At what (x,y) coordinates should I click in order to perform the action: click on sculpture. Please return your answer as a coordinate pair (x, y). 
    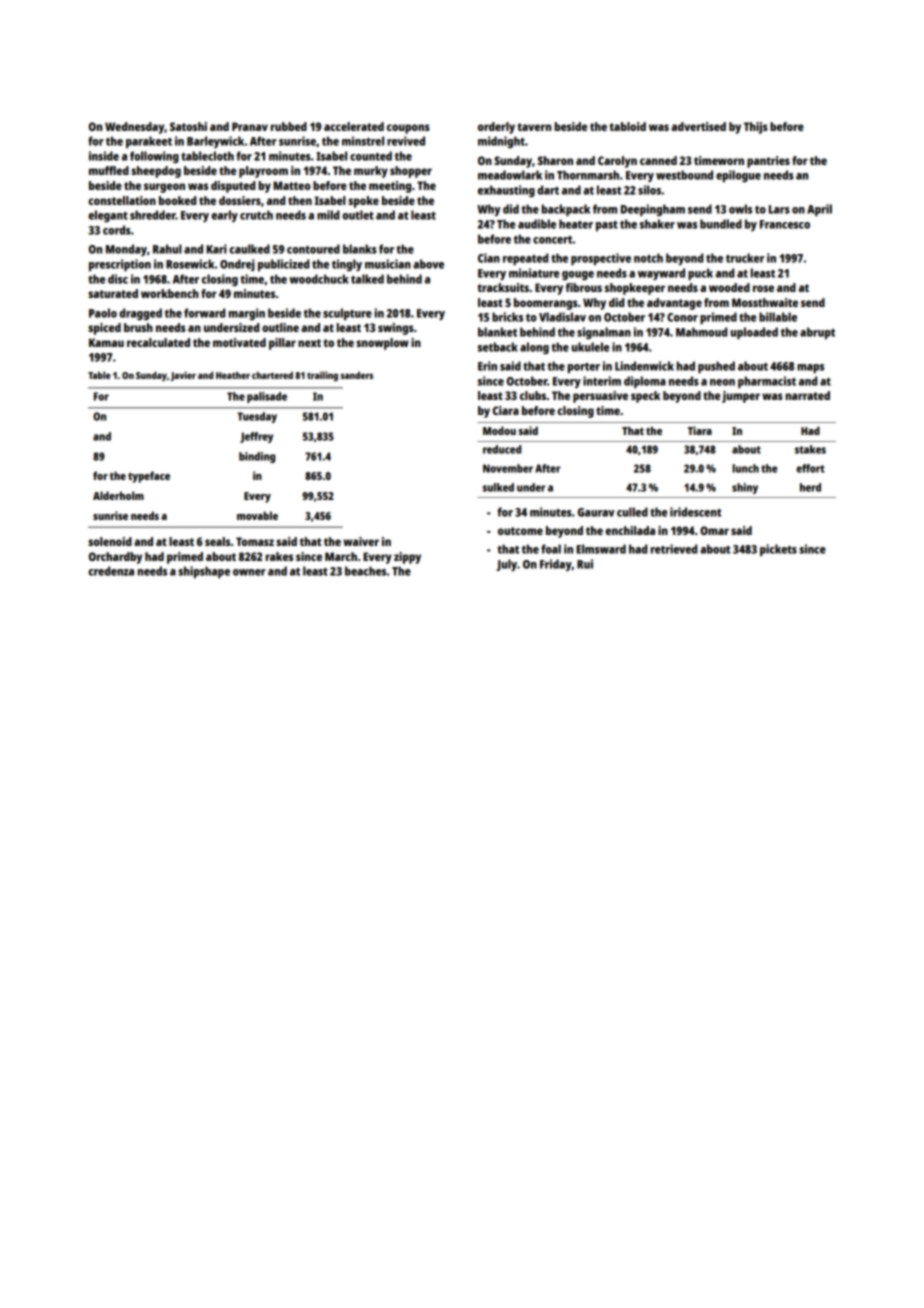
    Looking at the image, I should click on (347, 314).
